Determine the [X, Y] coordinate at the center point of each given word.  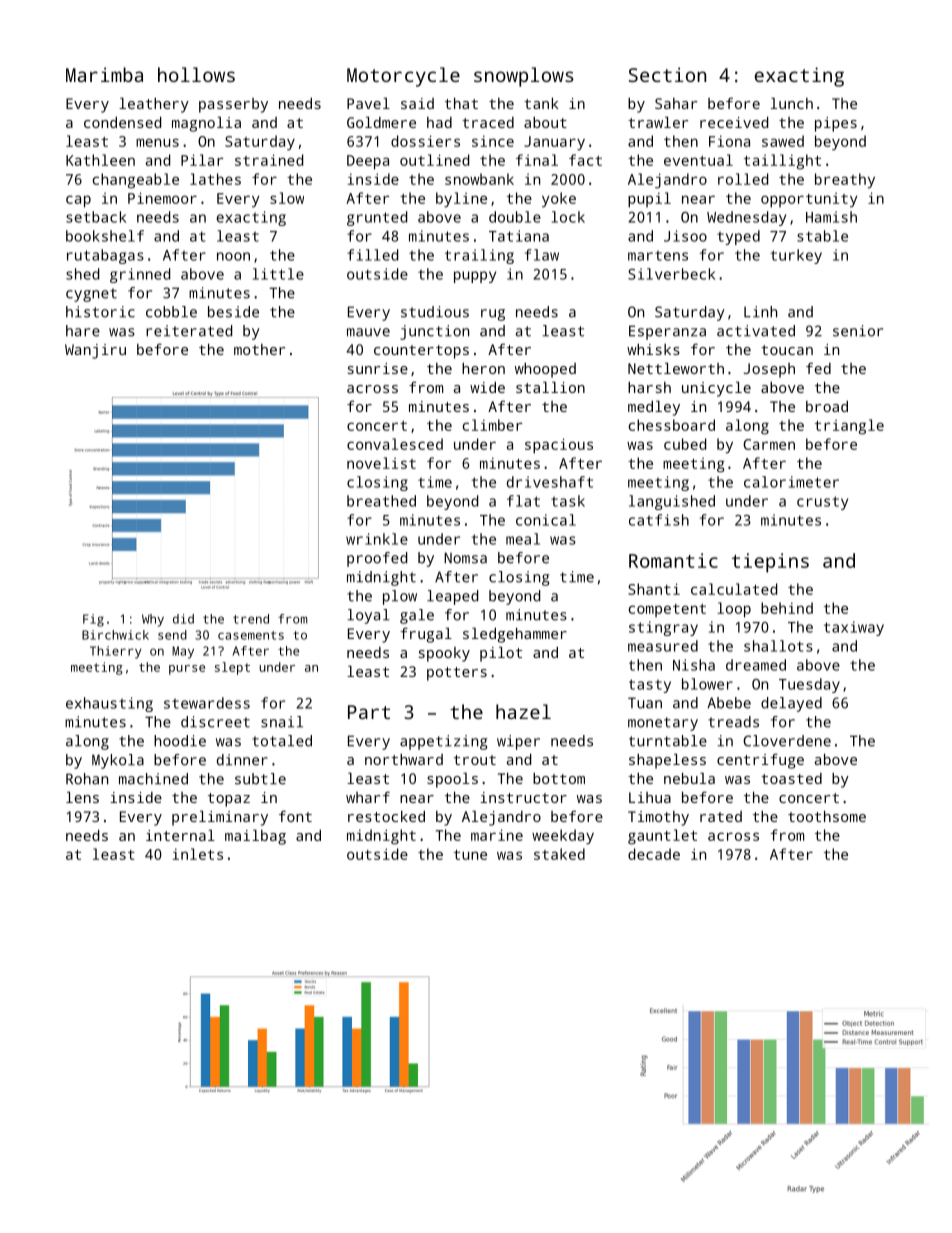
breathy [845, 181]
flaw [542, 255]
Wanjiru [95, 351]
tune [470, 855]
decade [654, 854]
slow [287, 198]
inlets [198, 854]
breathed [381, 501]
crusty [822, 503]
